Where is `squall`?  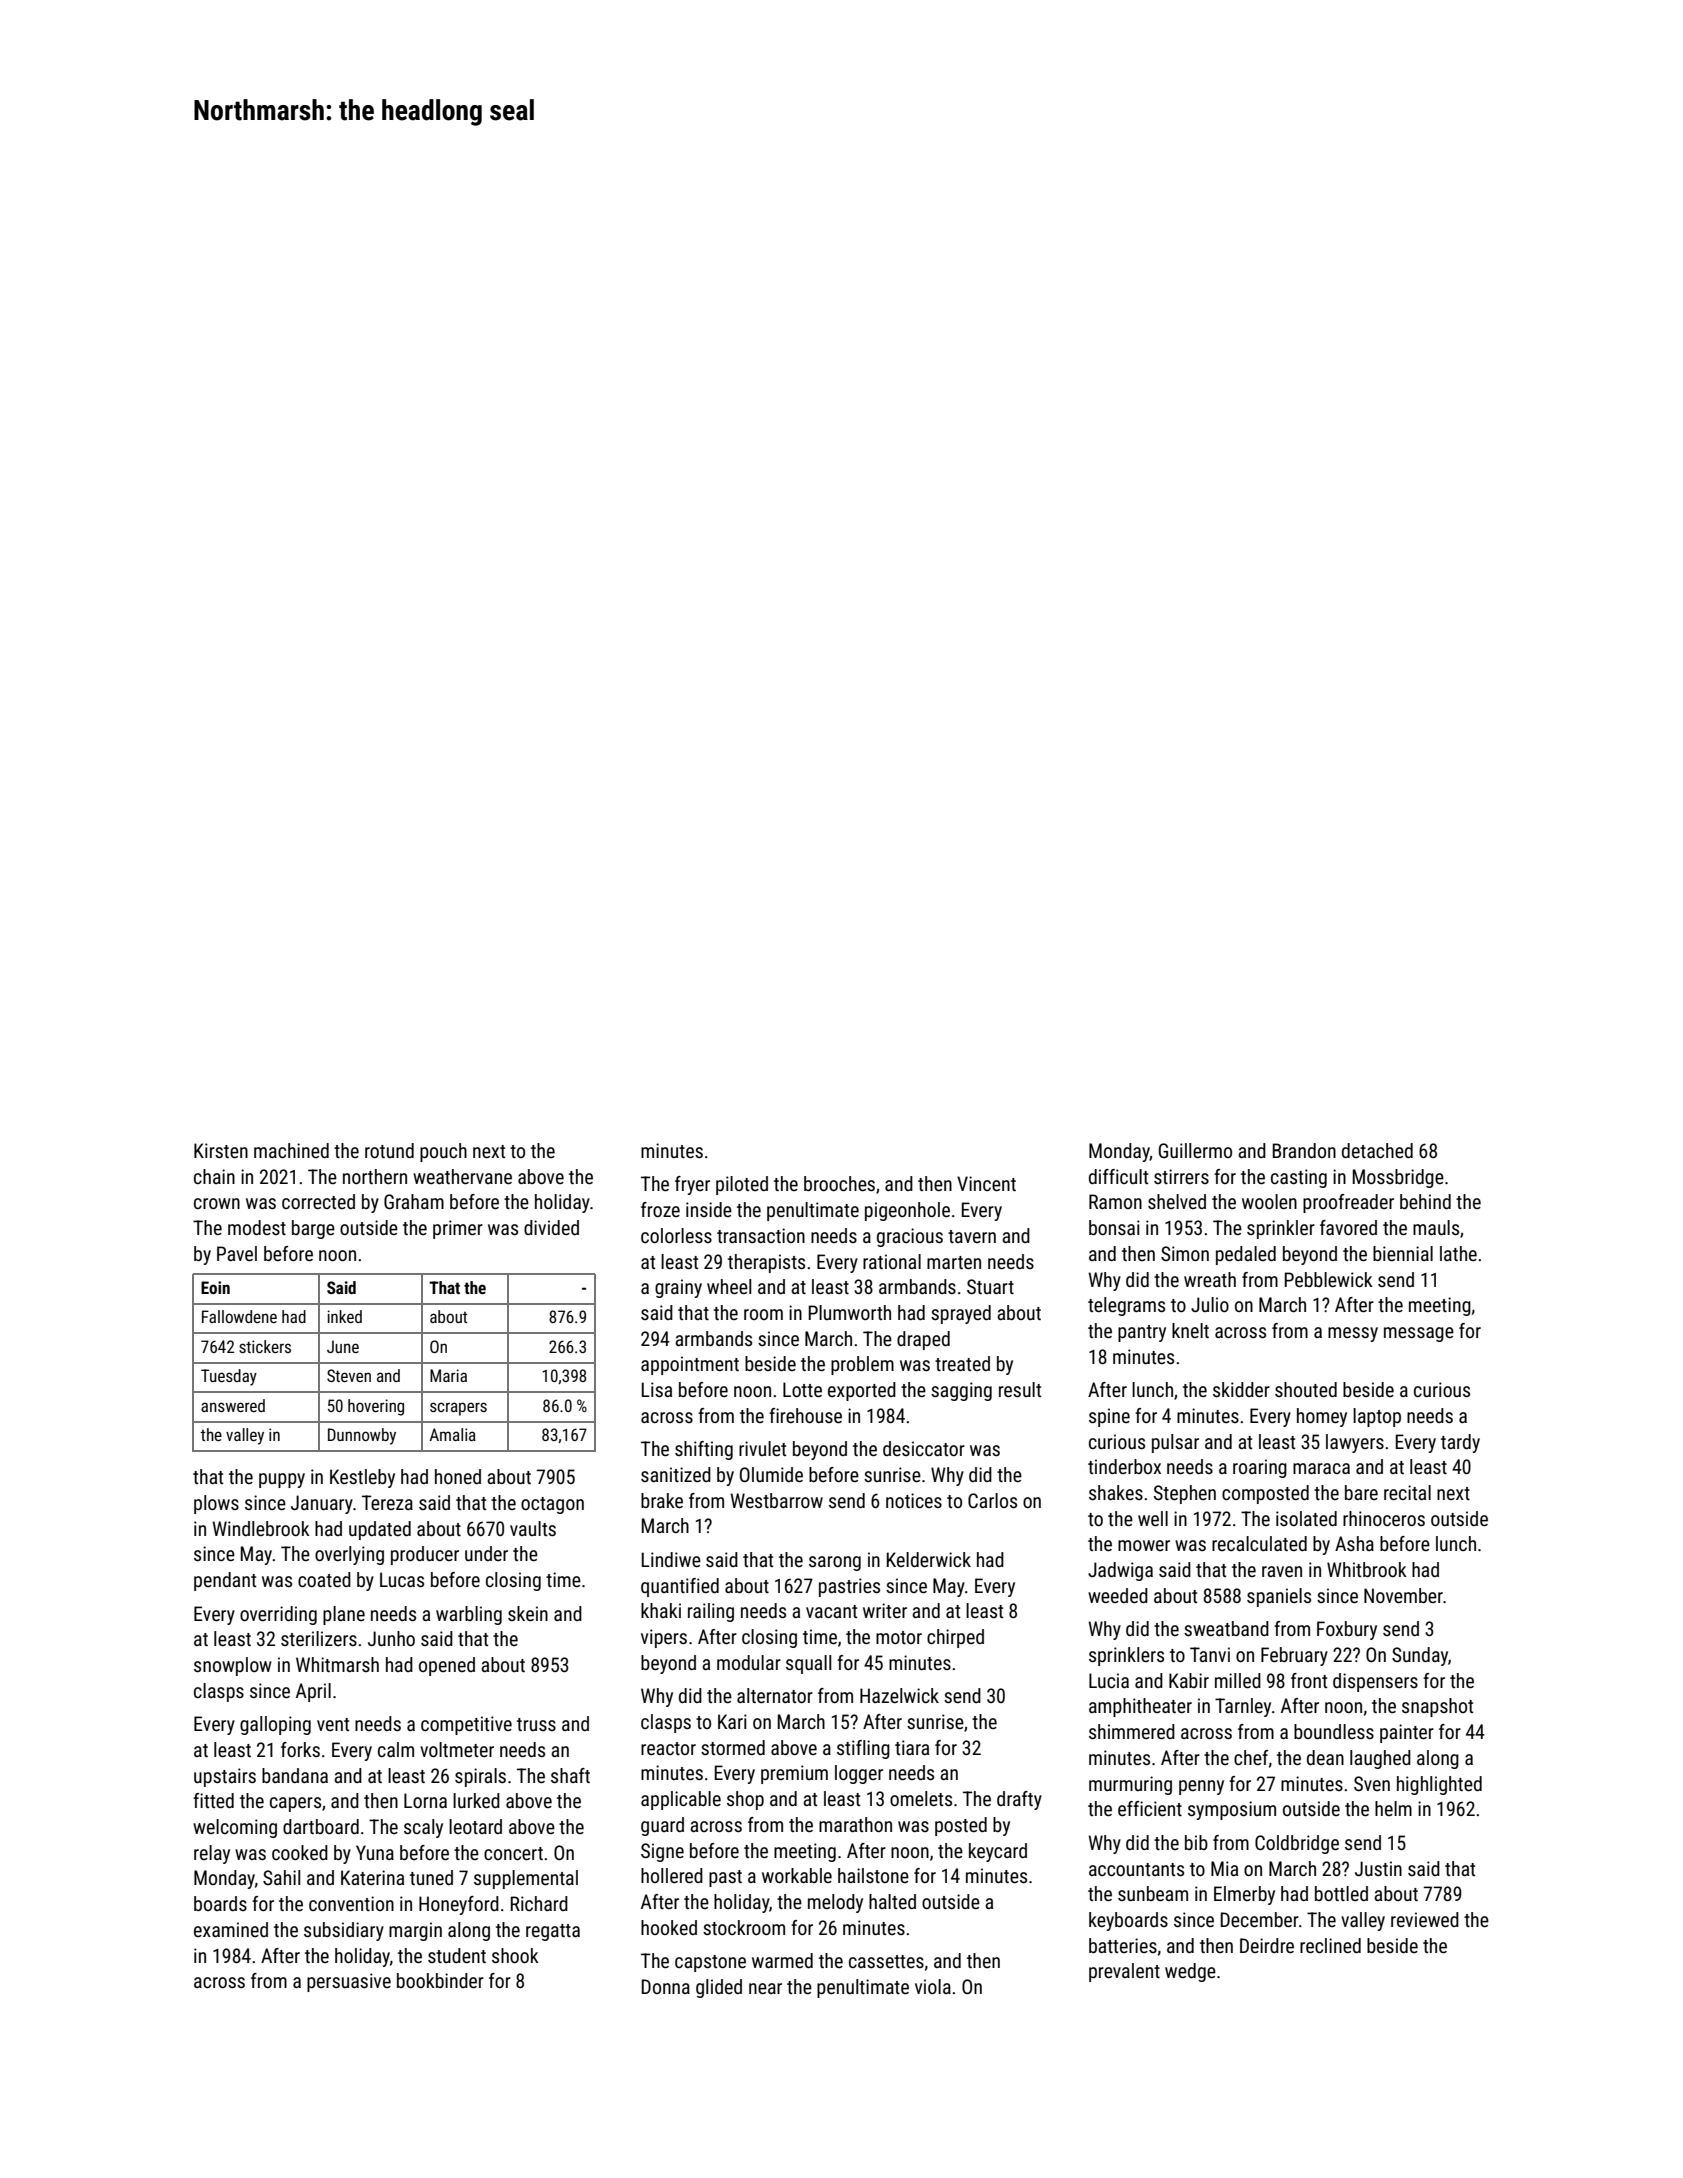
squall is located at coordinates (808, 1664).
